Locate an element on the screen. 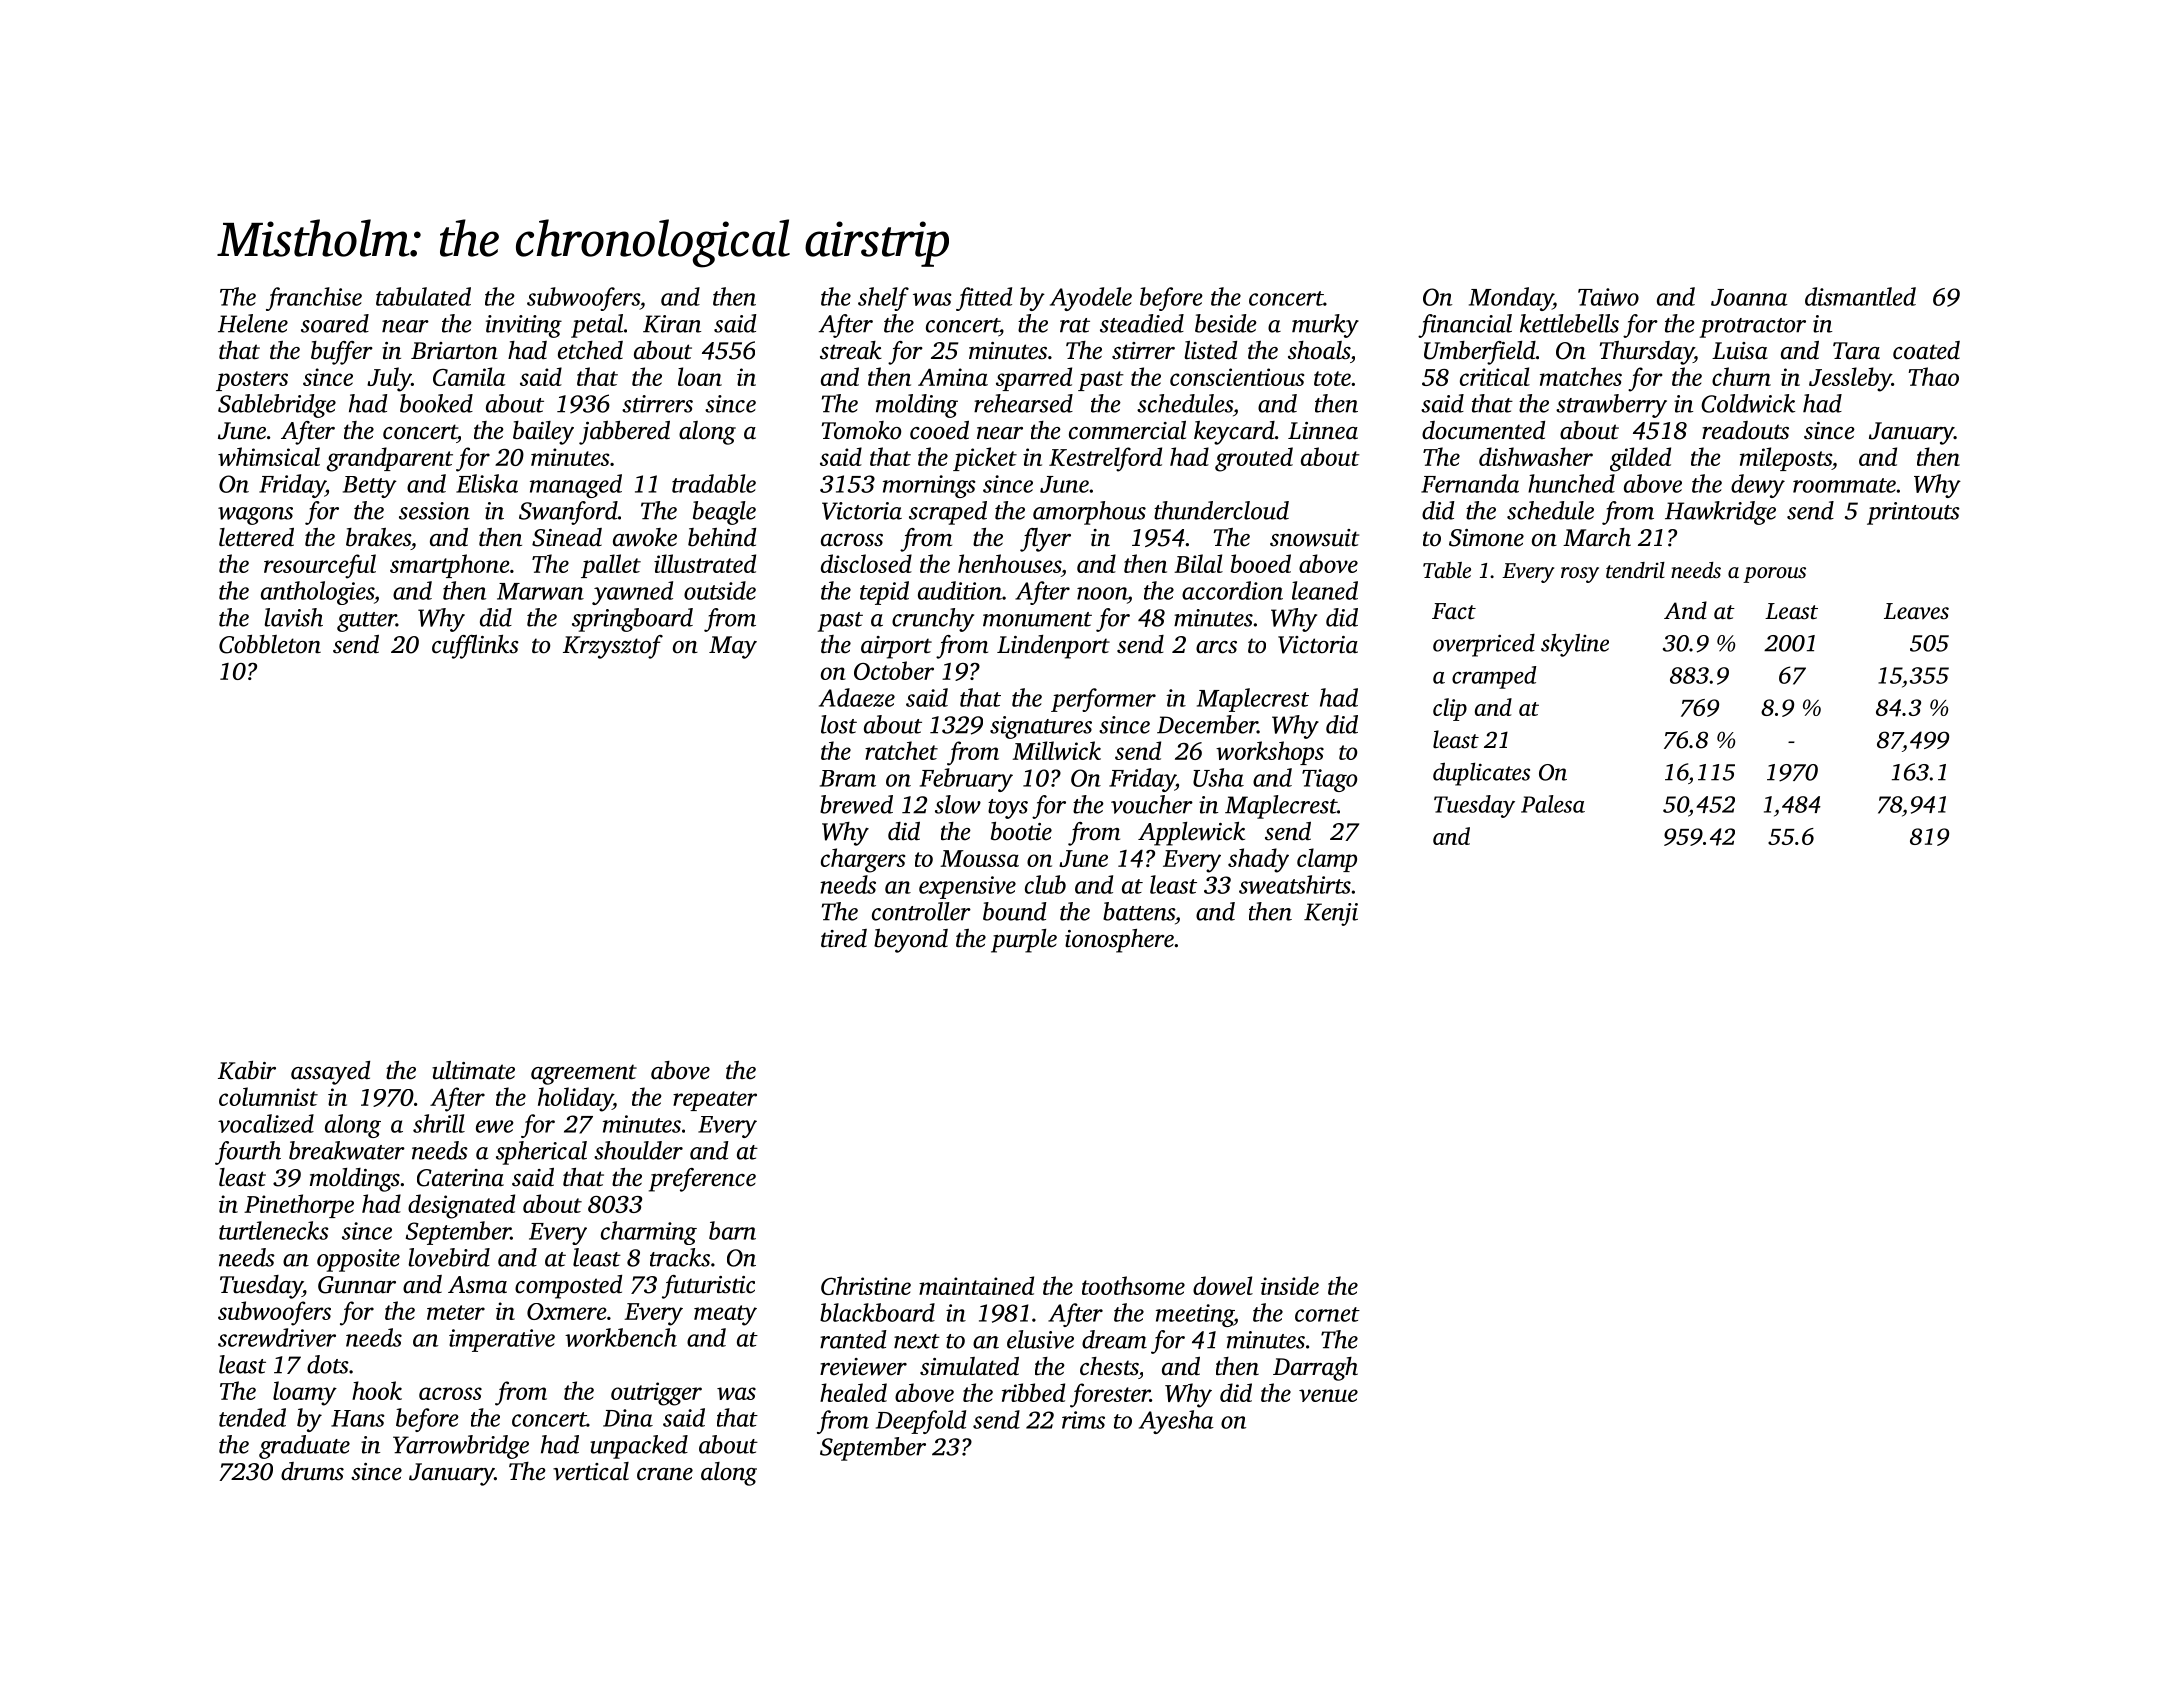  Kabir is located at coordinates (247, 1070).
